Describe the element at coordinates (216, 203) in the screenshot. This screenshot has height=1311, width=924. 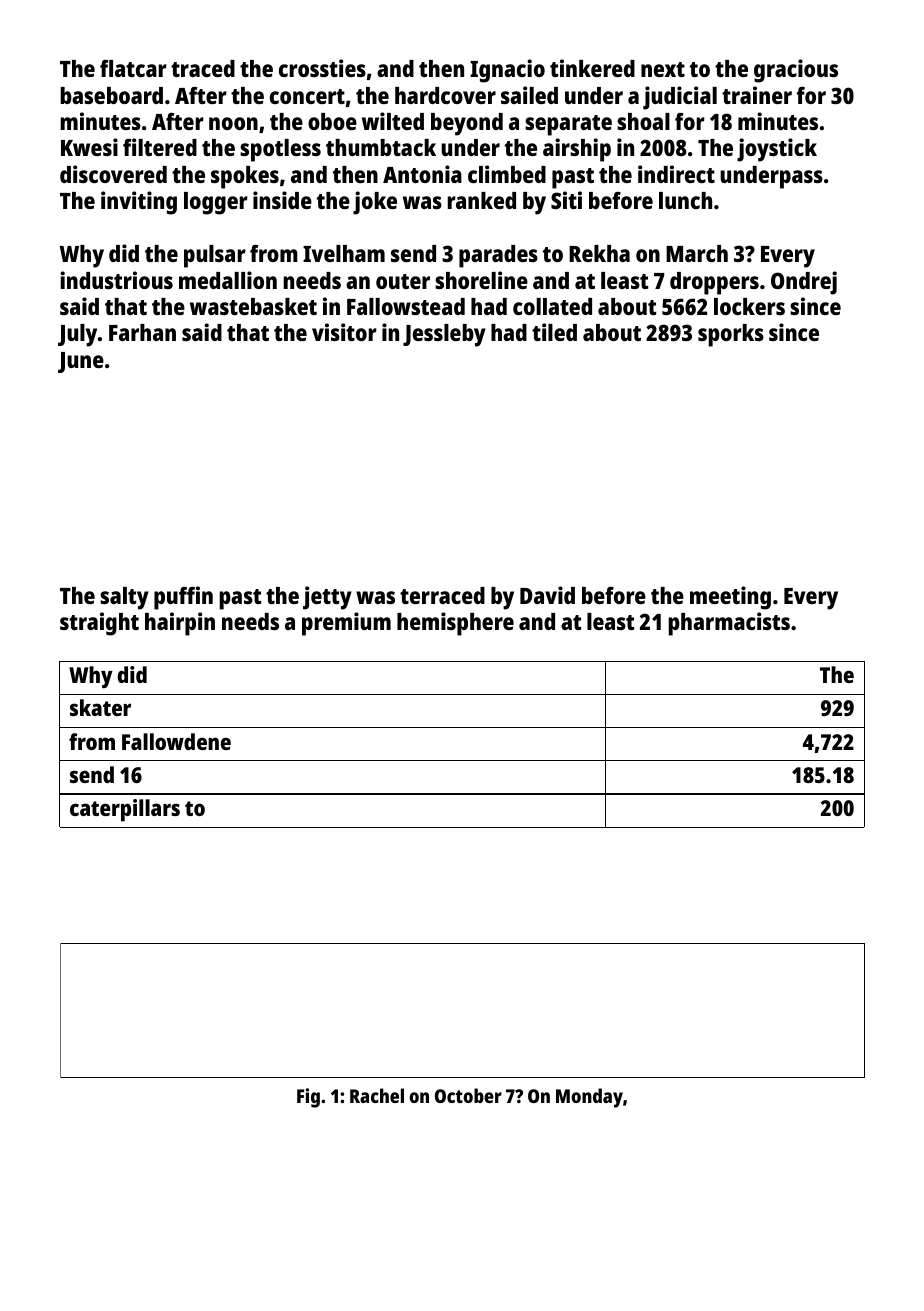
I see `logger` at that location.
